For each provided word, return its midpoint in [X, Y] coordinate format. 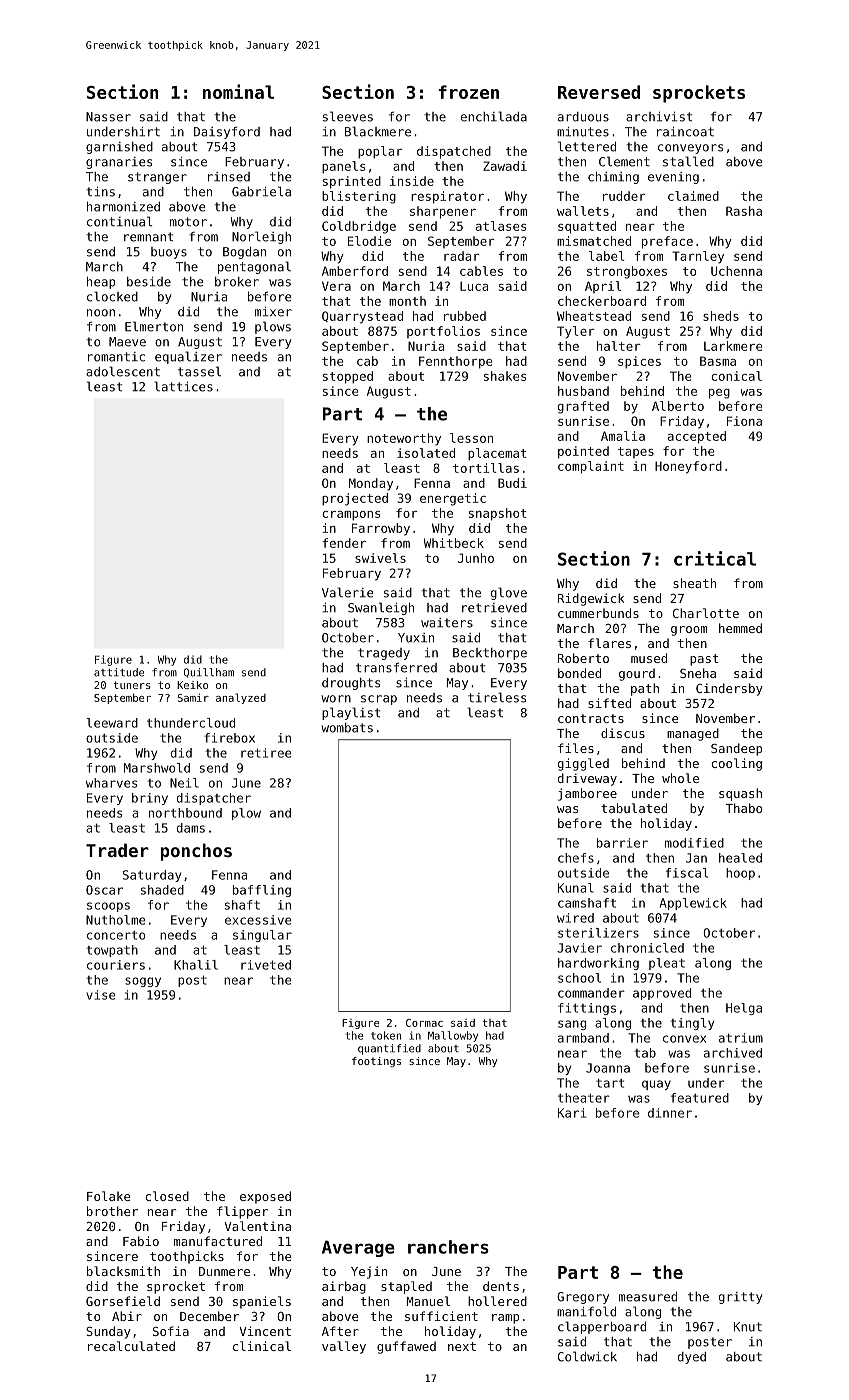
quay [656, 1085]
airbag [344, 1287]
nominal [238, 91]
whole [680, 778]
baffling [262, 891]
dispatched [454, 152]
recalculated [131, 1346]
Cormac [424, 1023]
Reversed [599, 92]
